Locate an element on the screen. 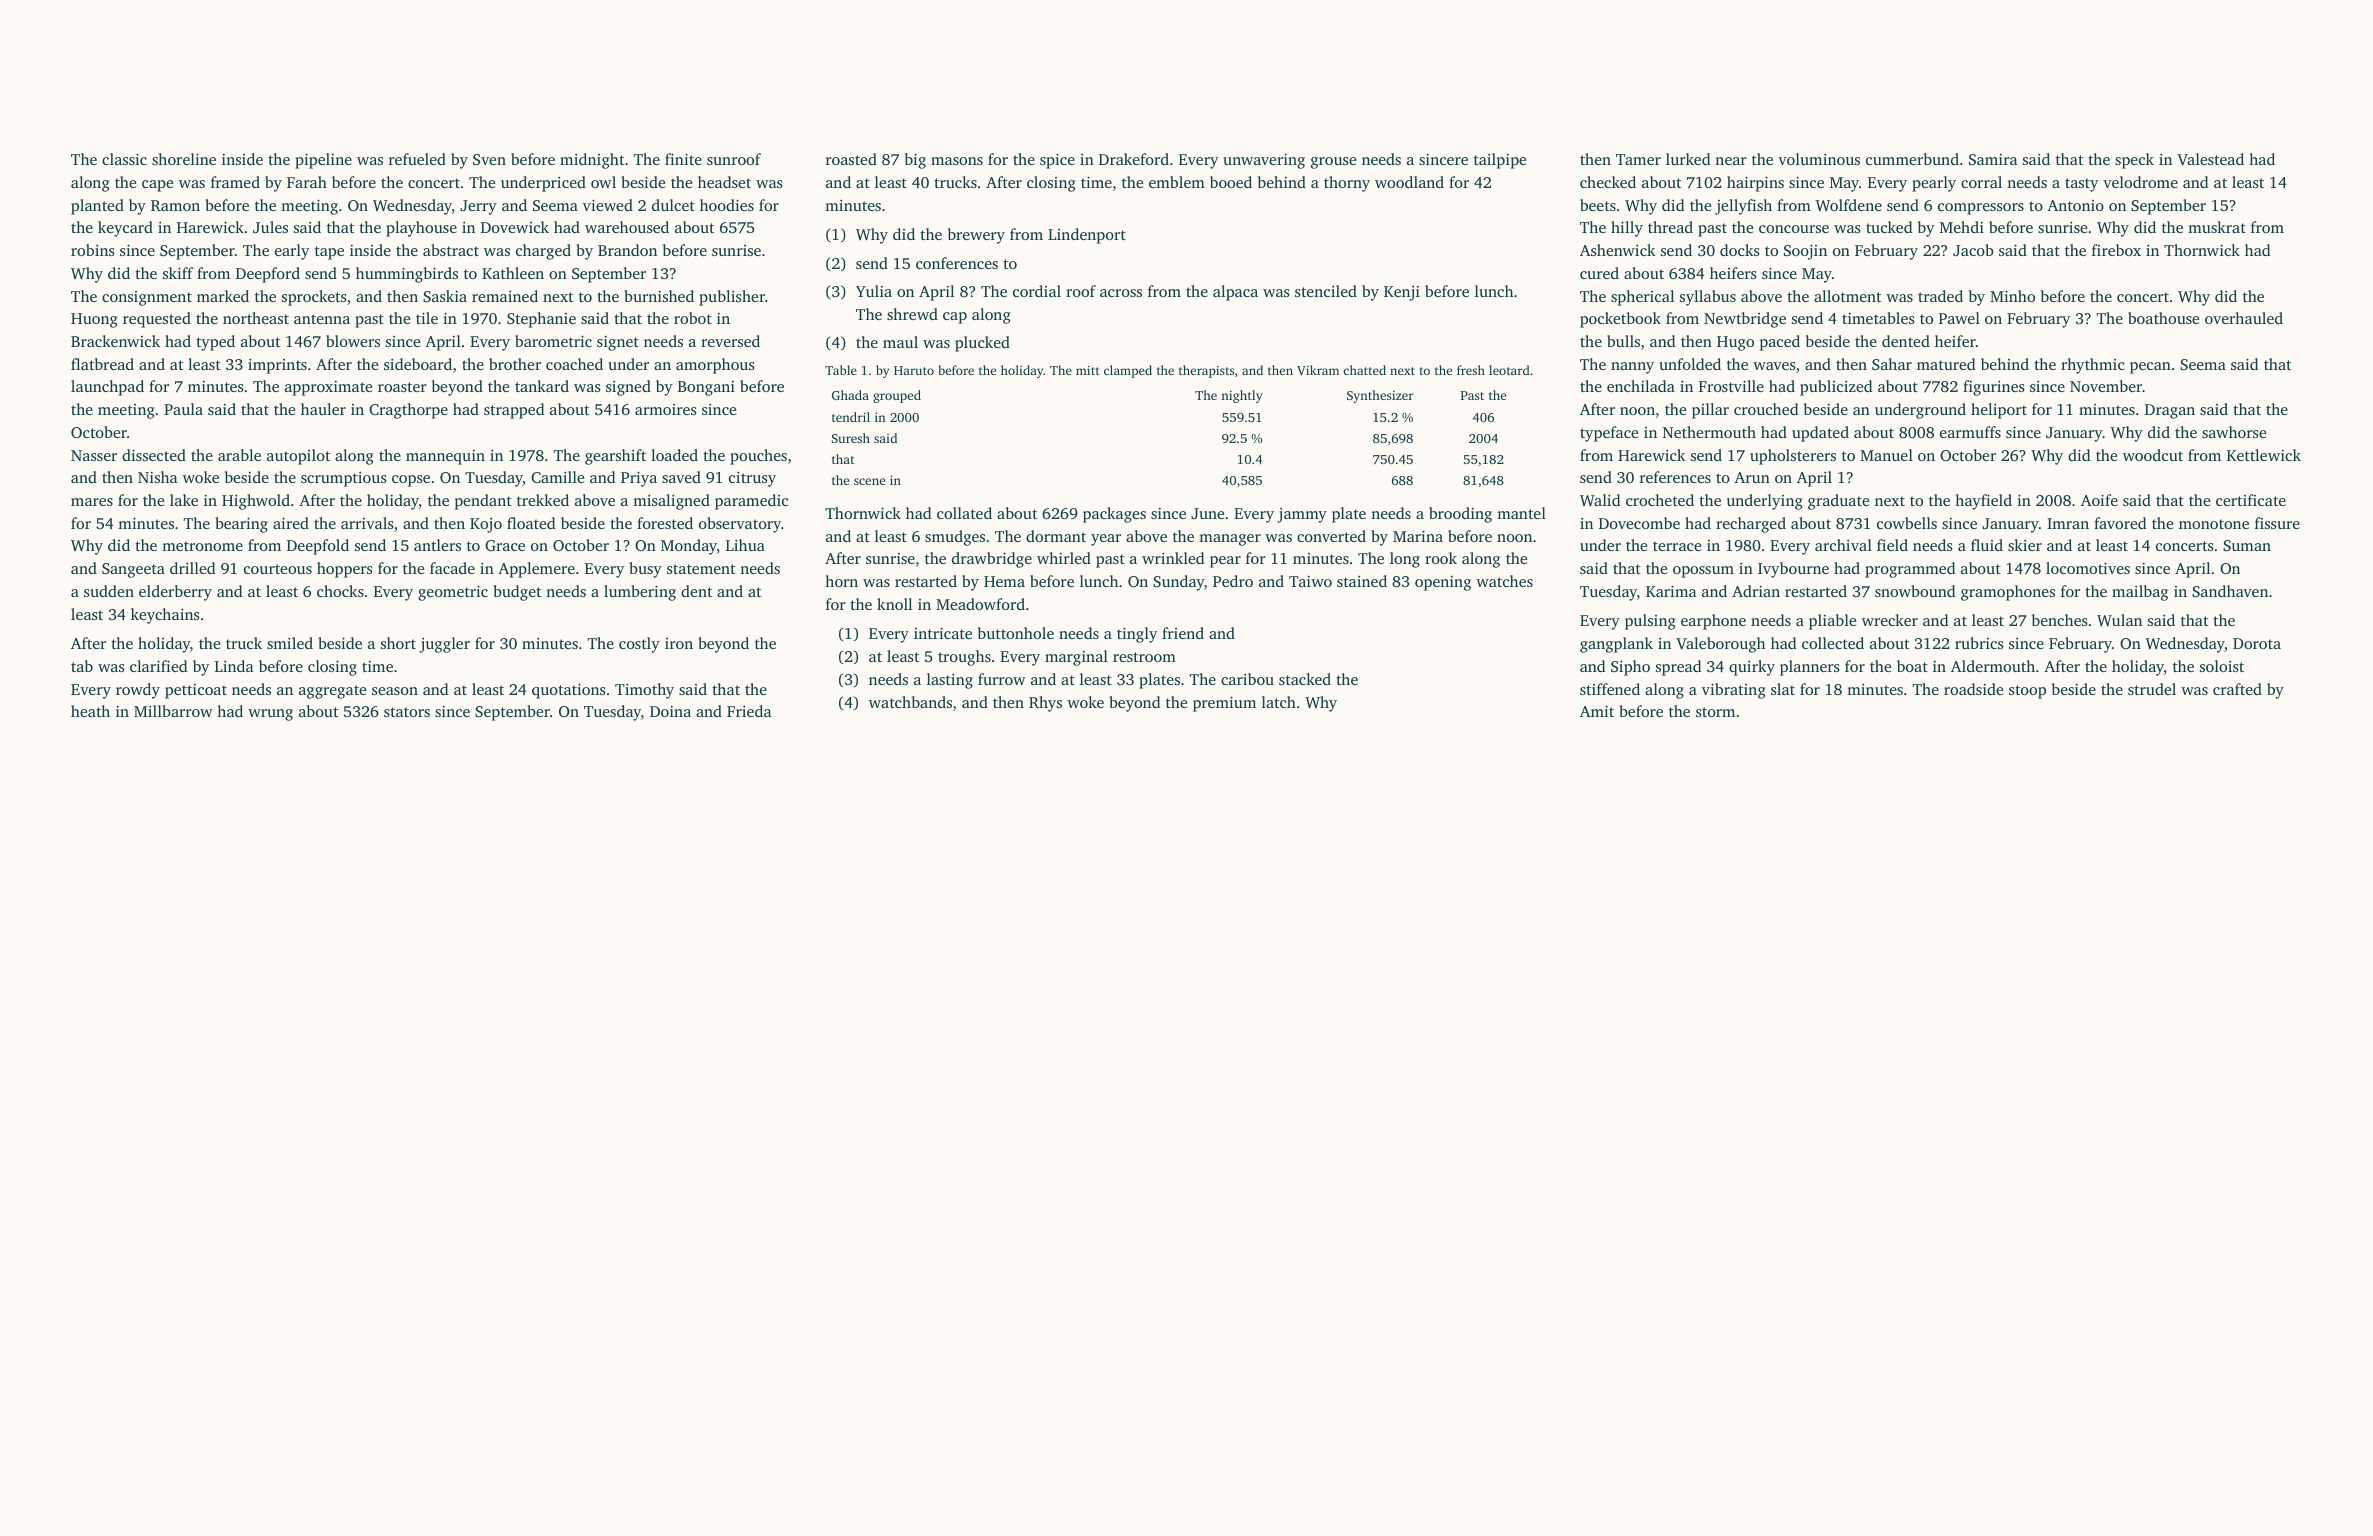 The width and height of the screenshot is (2373, 1536). troughs is located at coordinates (964, 658).
